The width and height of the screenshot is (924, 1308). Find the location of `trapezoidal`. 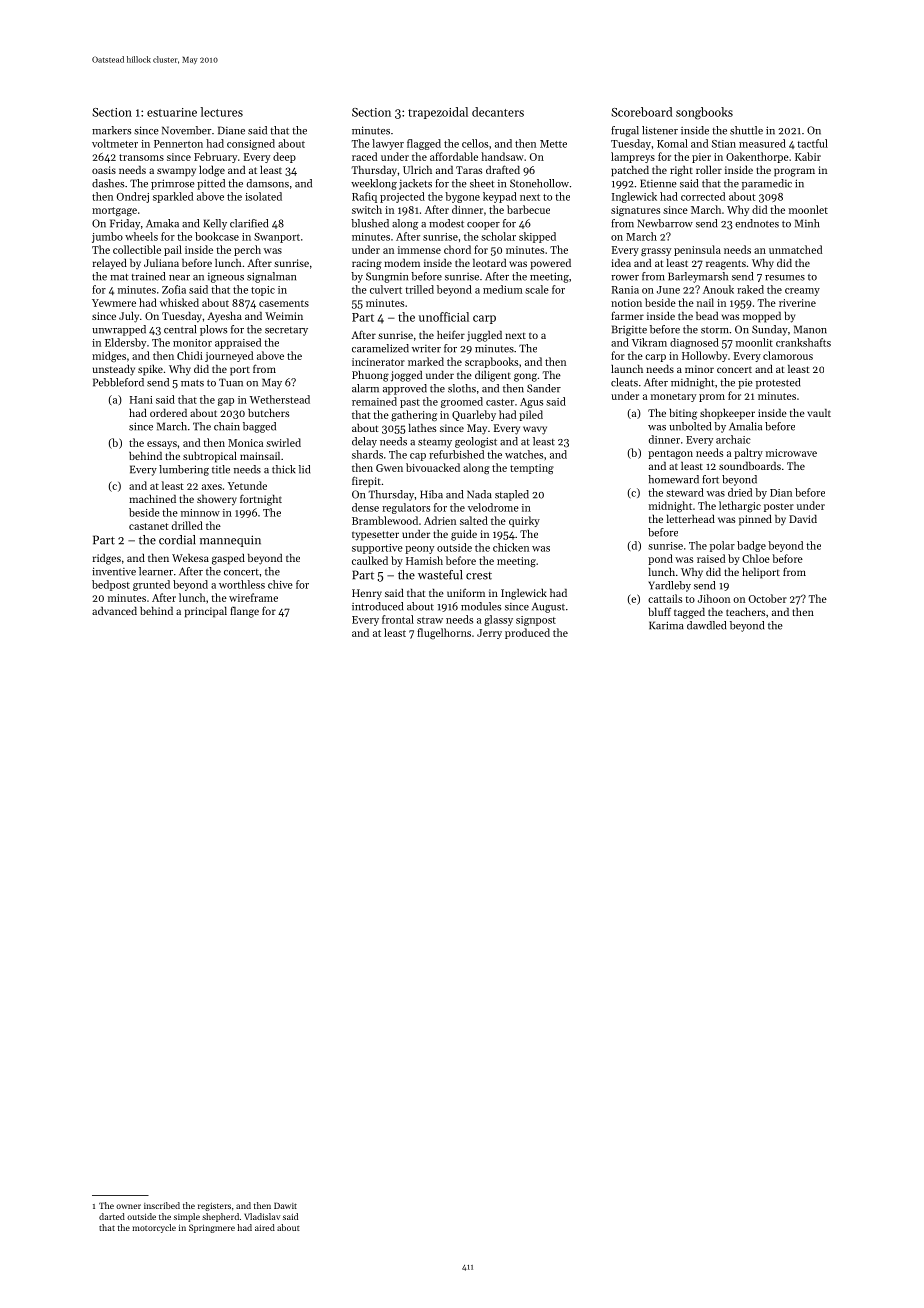

trapezoidal is located at coordinates (438, 113).
